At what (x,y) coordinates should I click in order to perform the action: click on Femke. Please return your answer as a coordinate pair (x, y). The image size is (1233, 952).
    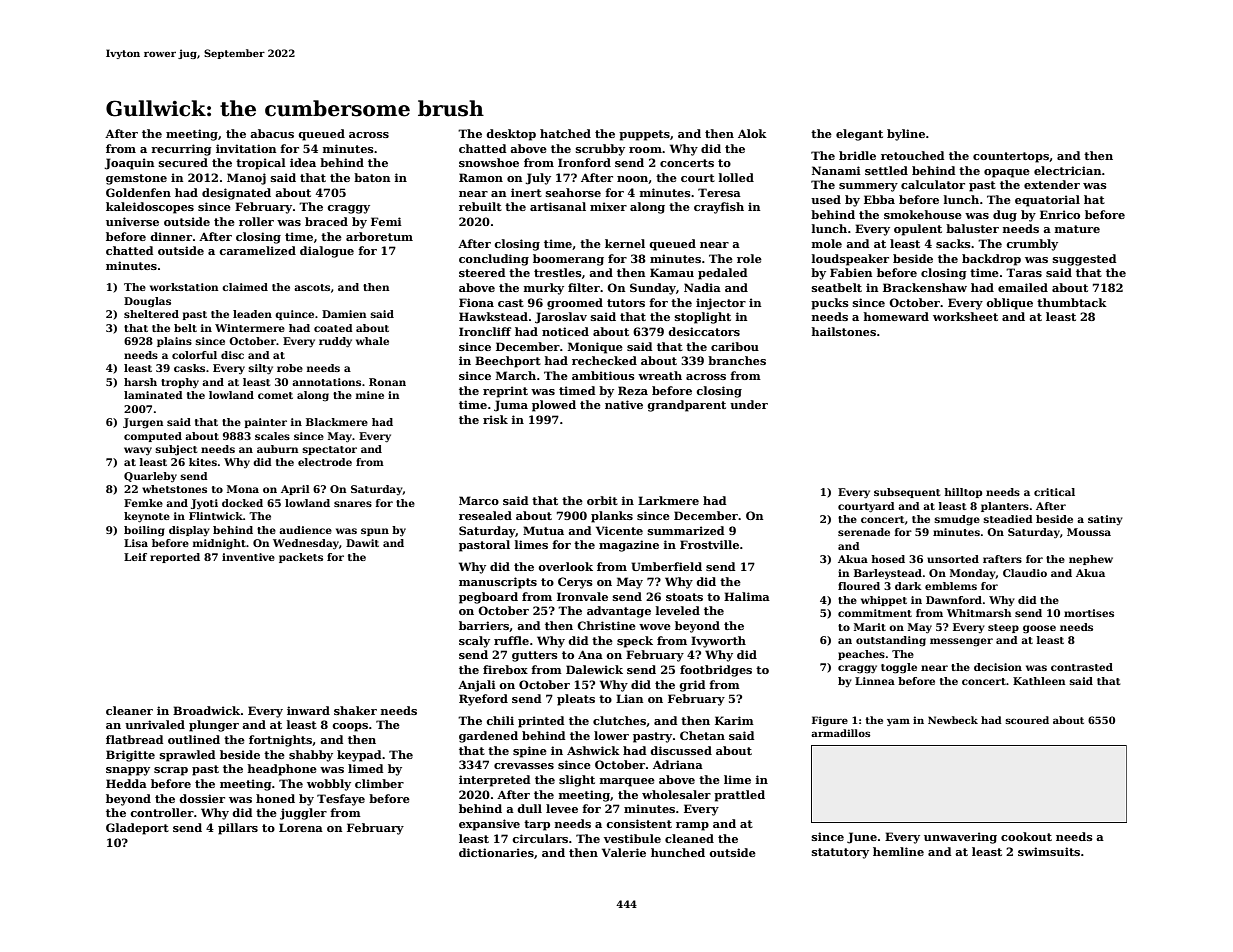
    Looking at the image, I should click on (143, 503).
